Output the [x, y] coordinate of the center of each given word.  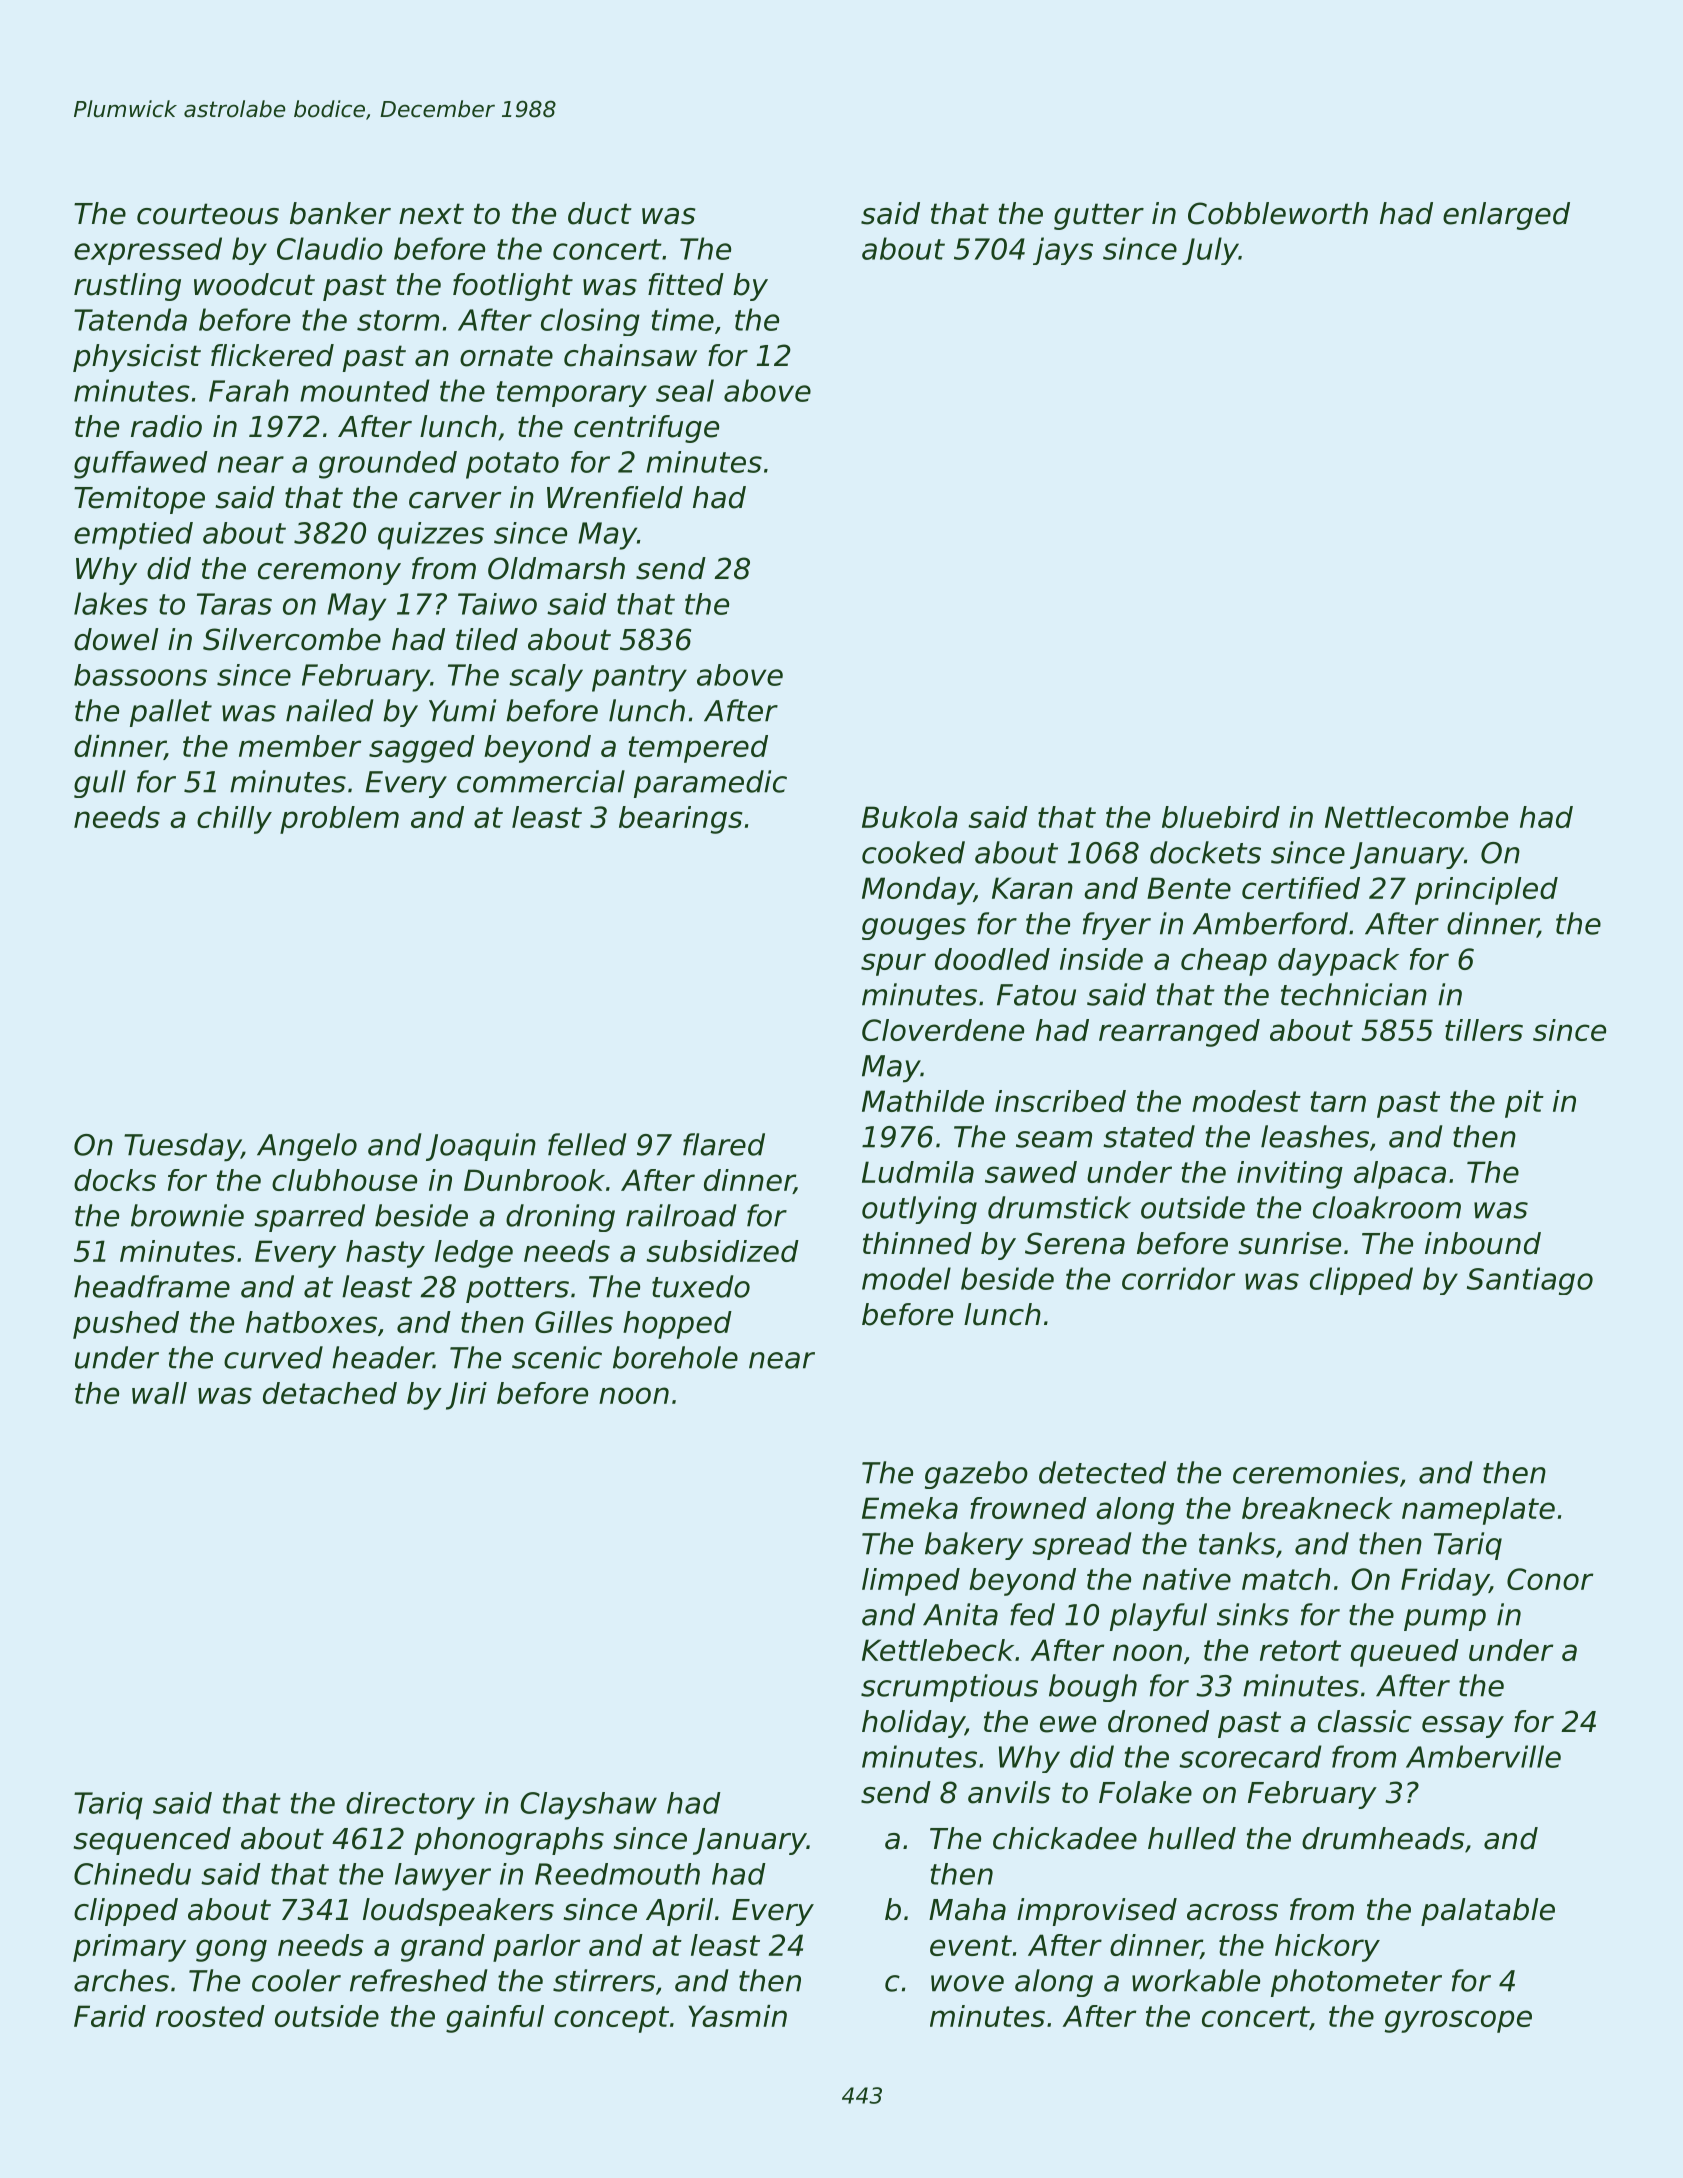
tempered [698, 749]
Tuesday [182, 1147]
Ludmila [918, 1172]
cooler [296, 1980]
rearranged [1179, 1033]
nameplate [1478, 1511]
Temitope [139, 500]
